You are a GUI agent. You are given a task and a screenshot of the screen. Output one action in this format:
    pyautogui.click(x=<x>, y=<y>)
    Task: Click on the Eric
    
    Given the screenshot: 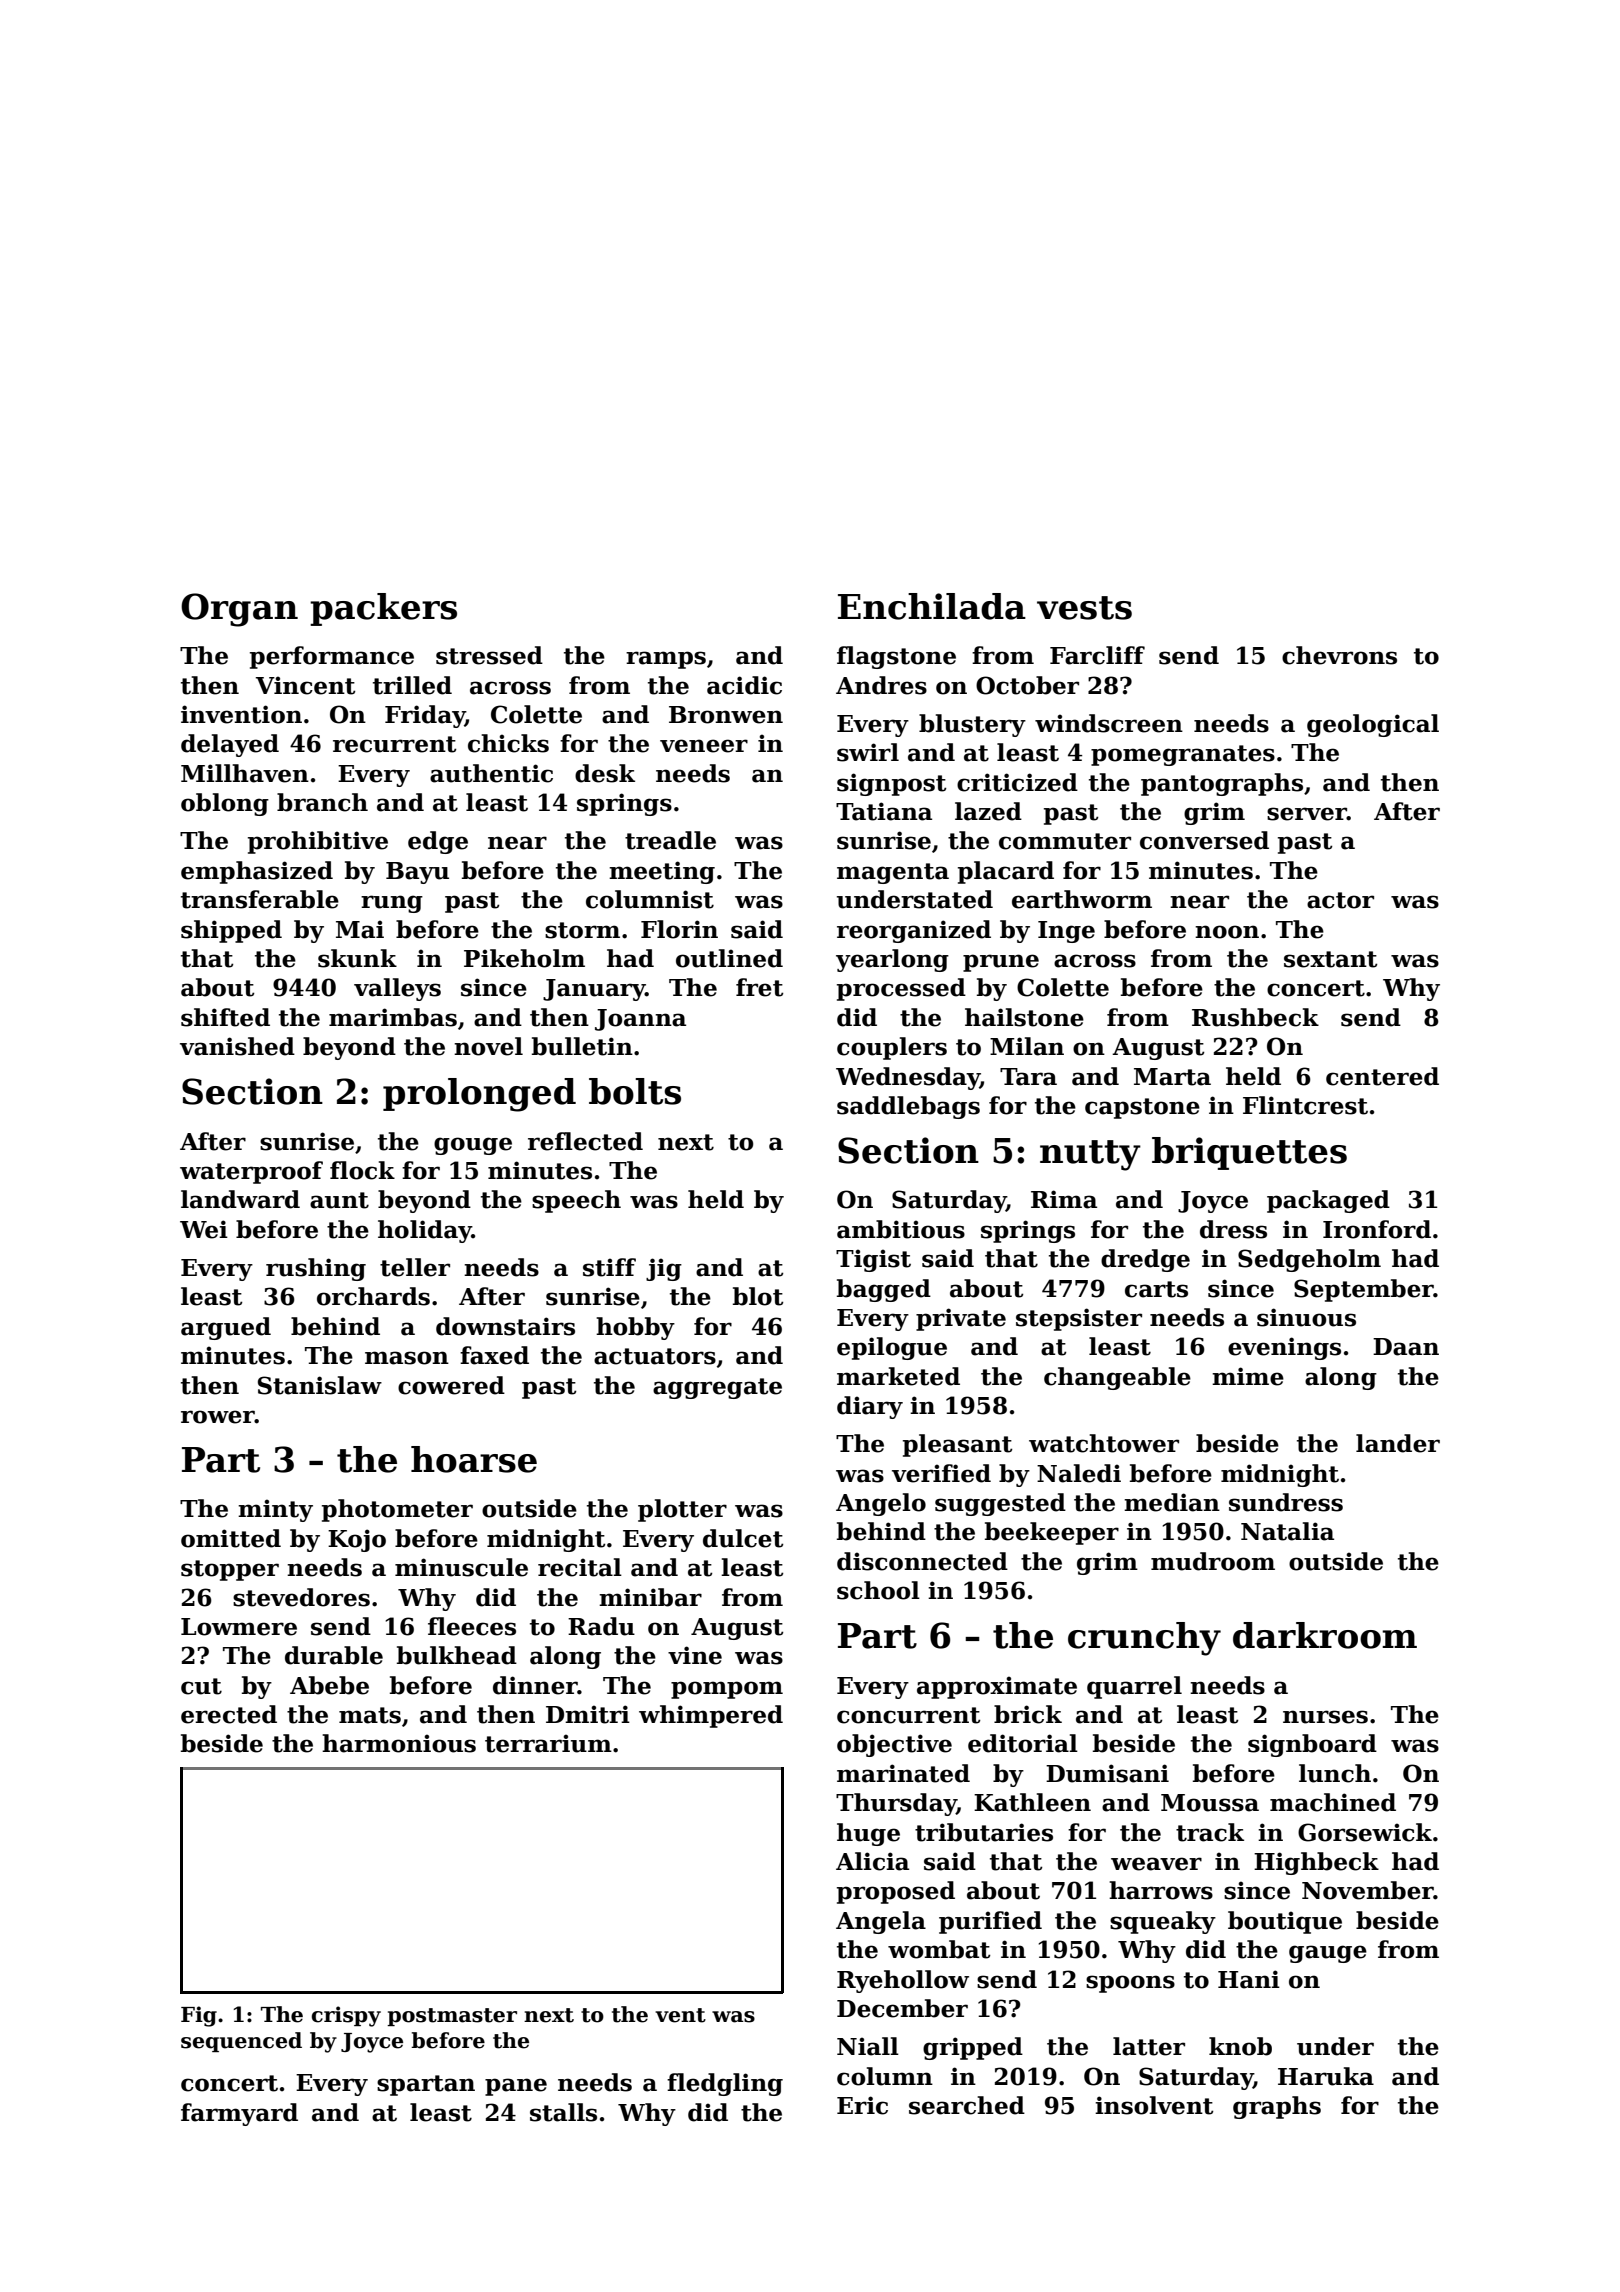 What is the action you would take?
    pyautogui.click(x=862, y=2105)
